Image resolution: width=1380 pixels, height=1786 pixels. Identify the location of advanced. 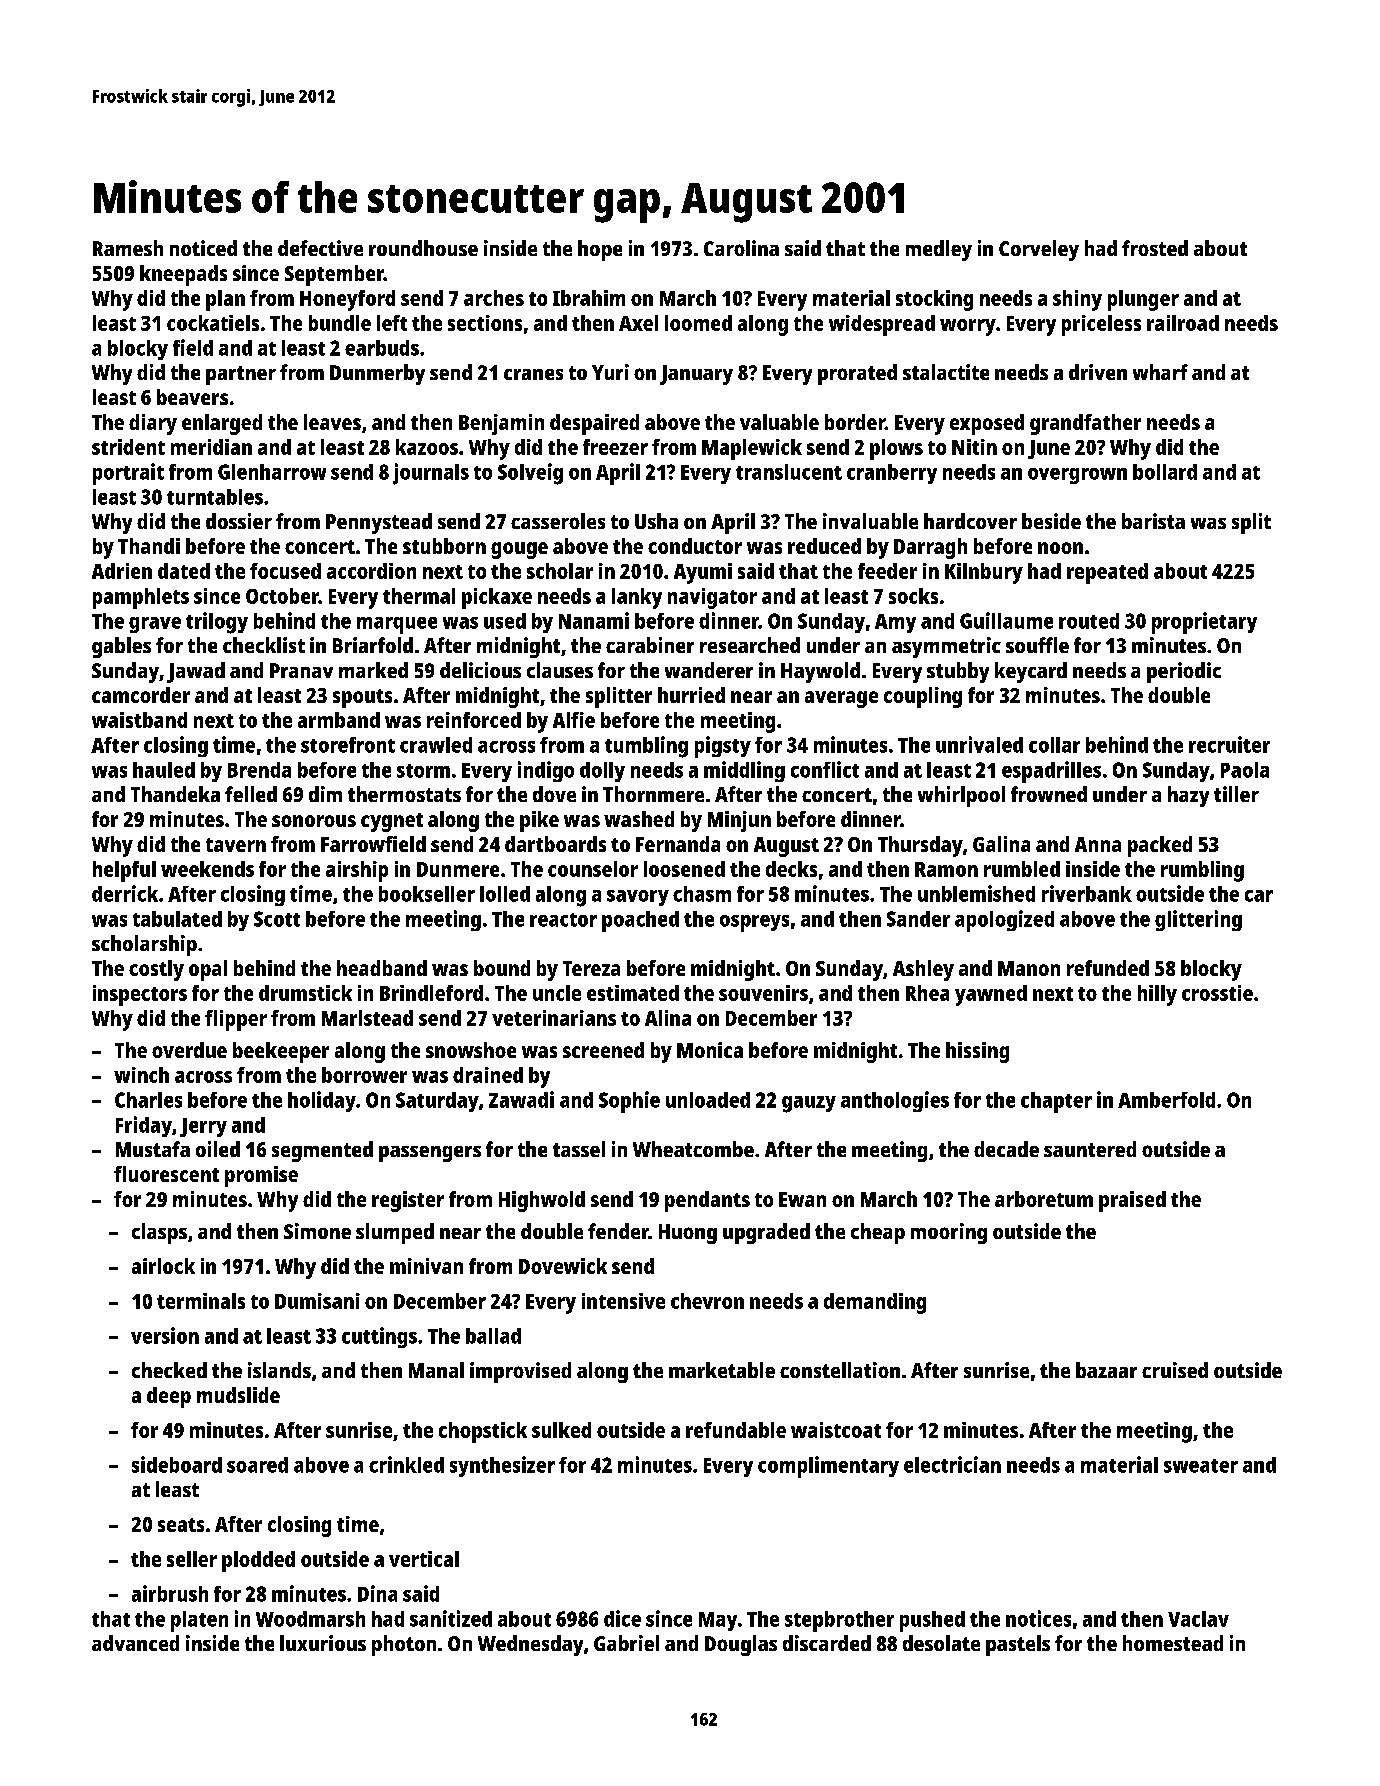
(135, 1643).
